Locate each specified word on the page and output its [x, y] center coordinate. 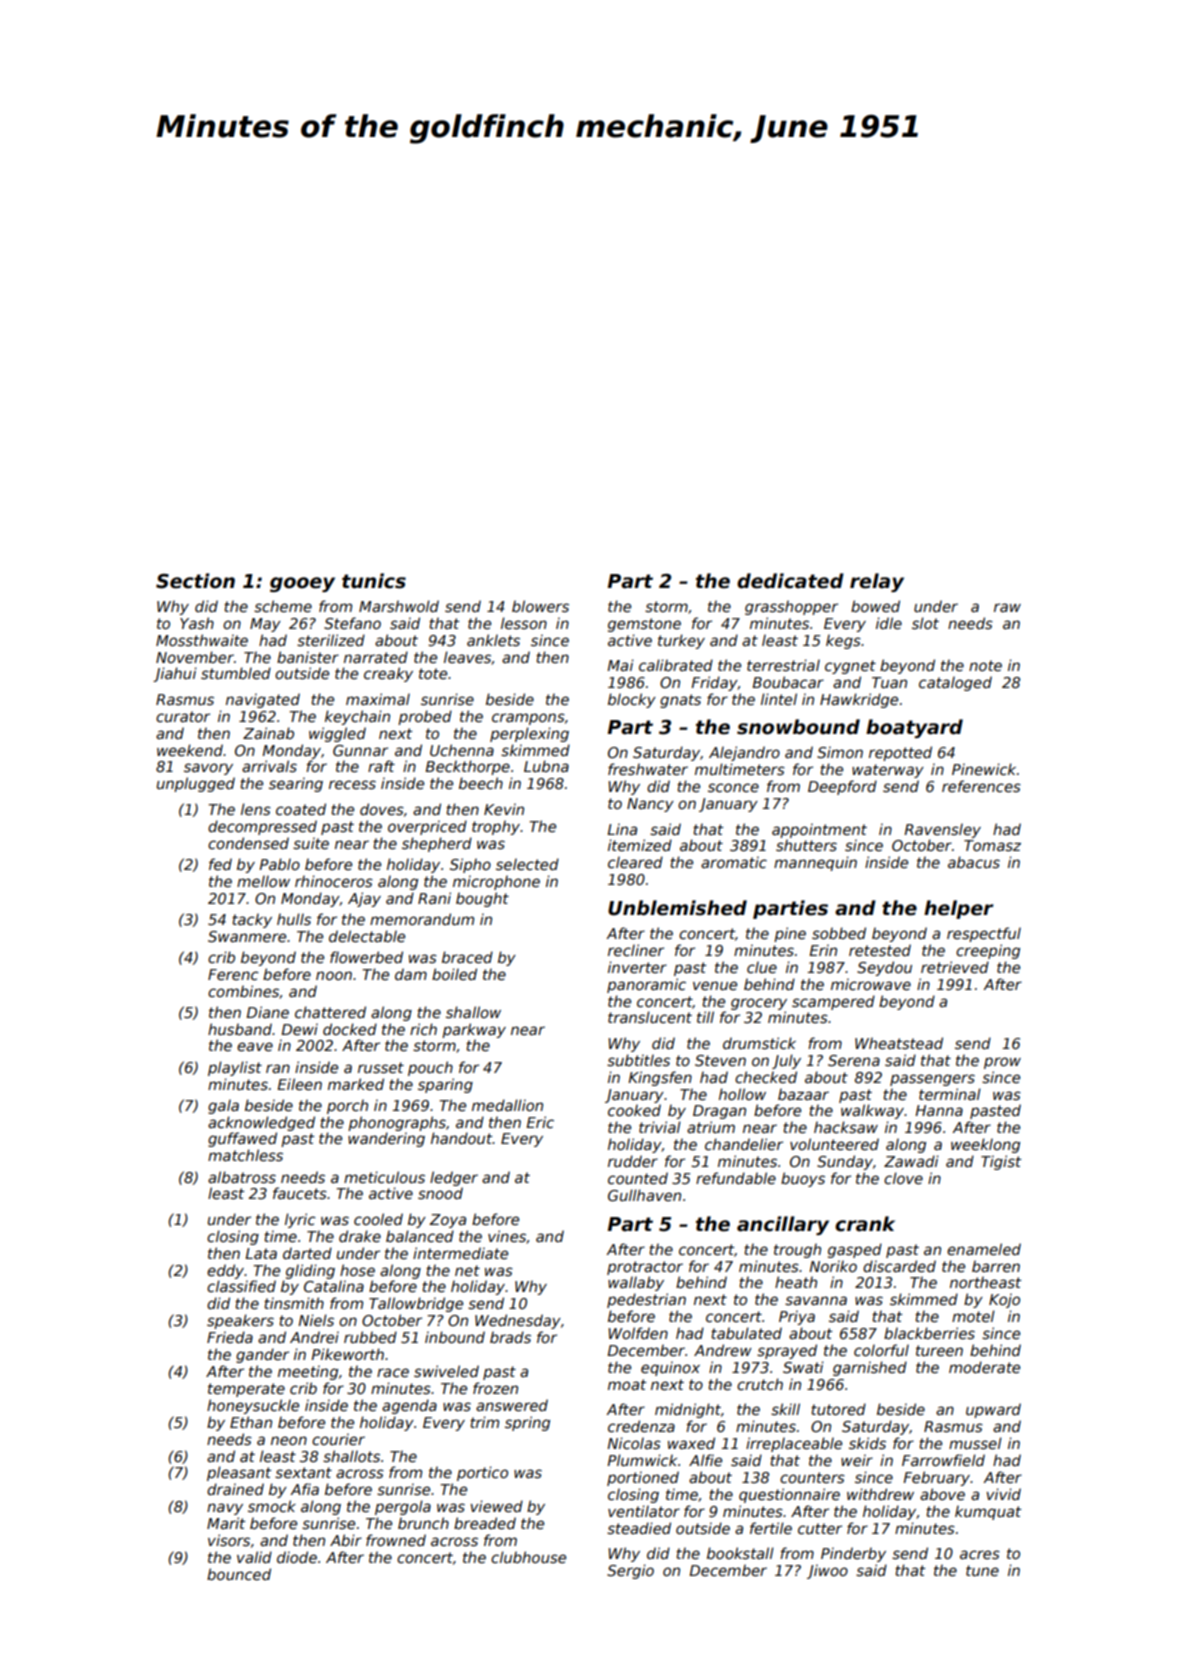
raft [381, 766]
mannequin [815, 863]
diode [297, 1557]
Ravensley [942, 830]
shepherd [437, 844]
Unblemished [677, 908]
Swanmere [247, 936]
